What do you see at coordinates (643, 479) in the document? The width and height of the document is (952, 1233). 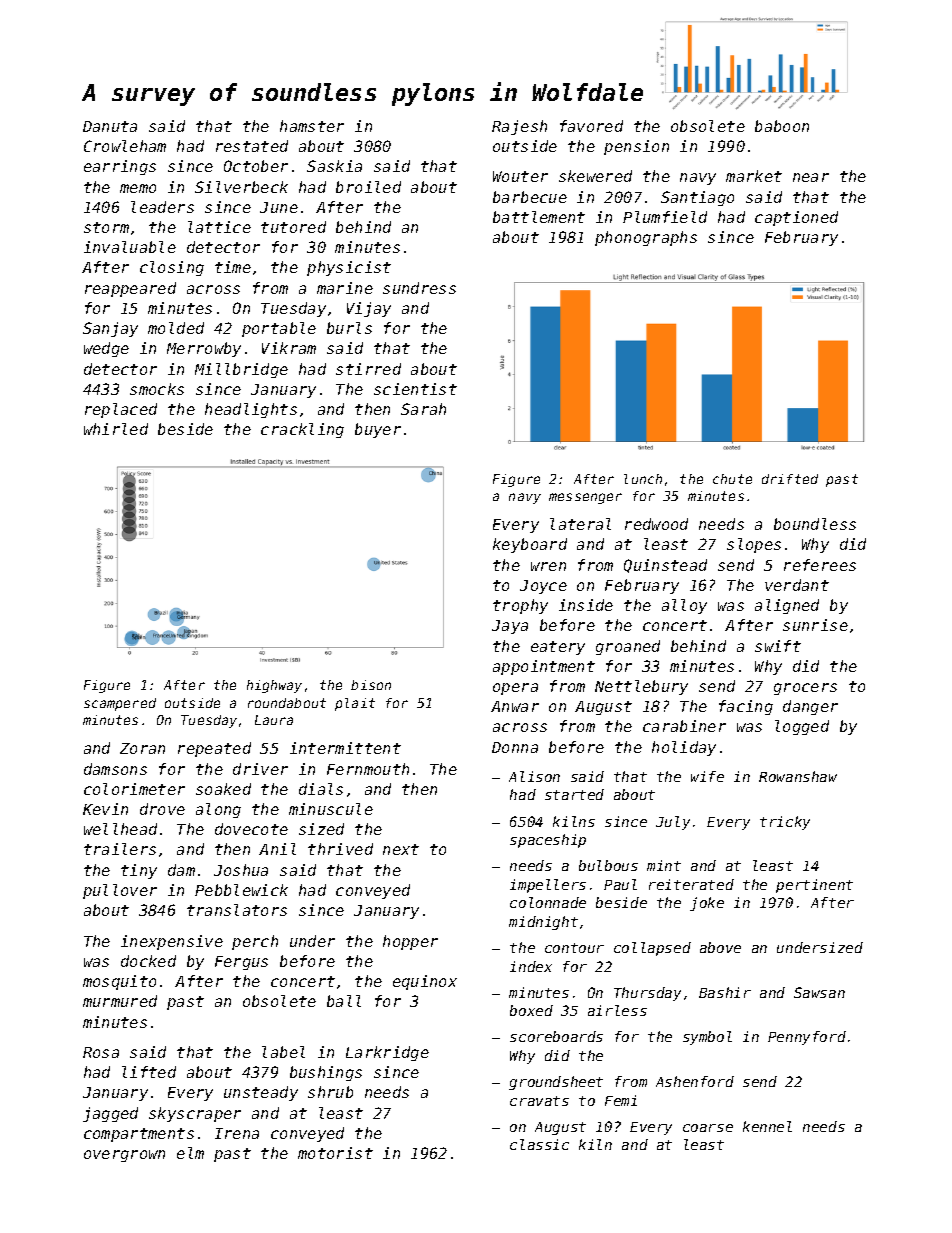 I see `lunch` at bounding box center [643, 479].
